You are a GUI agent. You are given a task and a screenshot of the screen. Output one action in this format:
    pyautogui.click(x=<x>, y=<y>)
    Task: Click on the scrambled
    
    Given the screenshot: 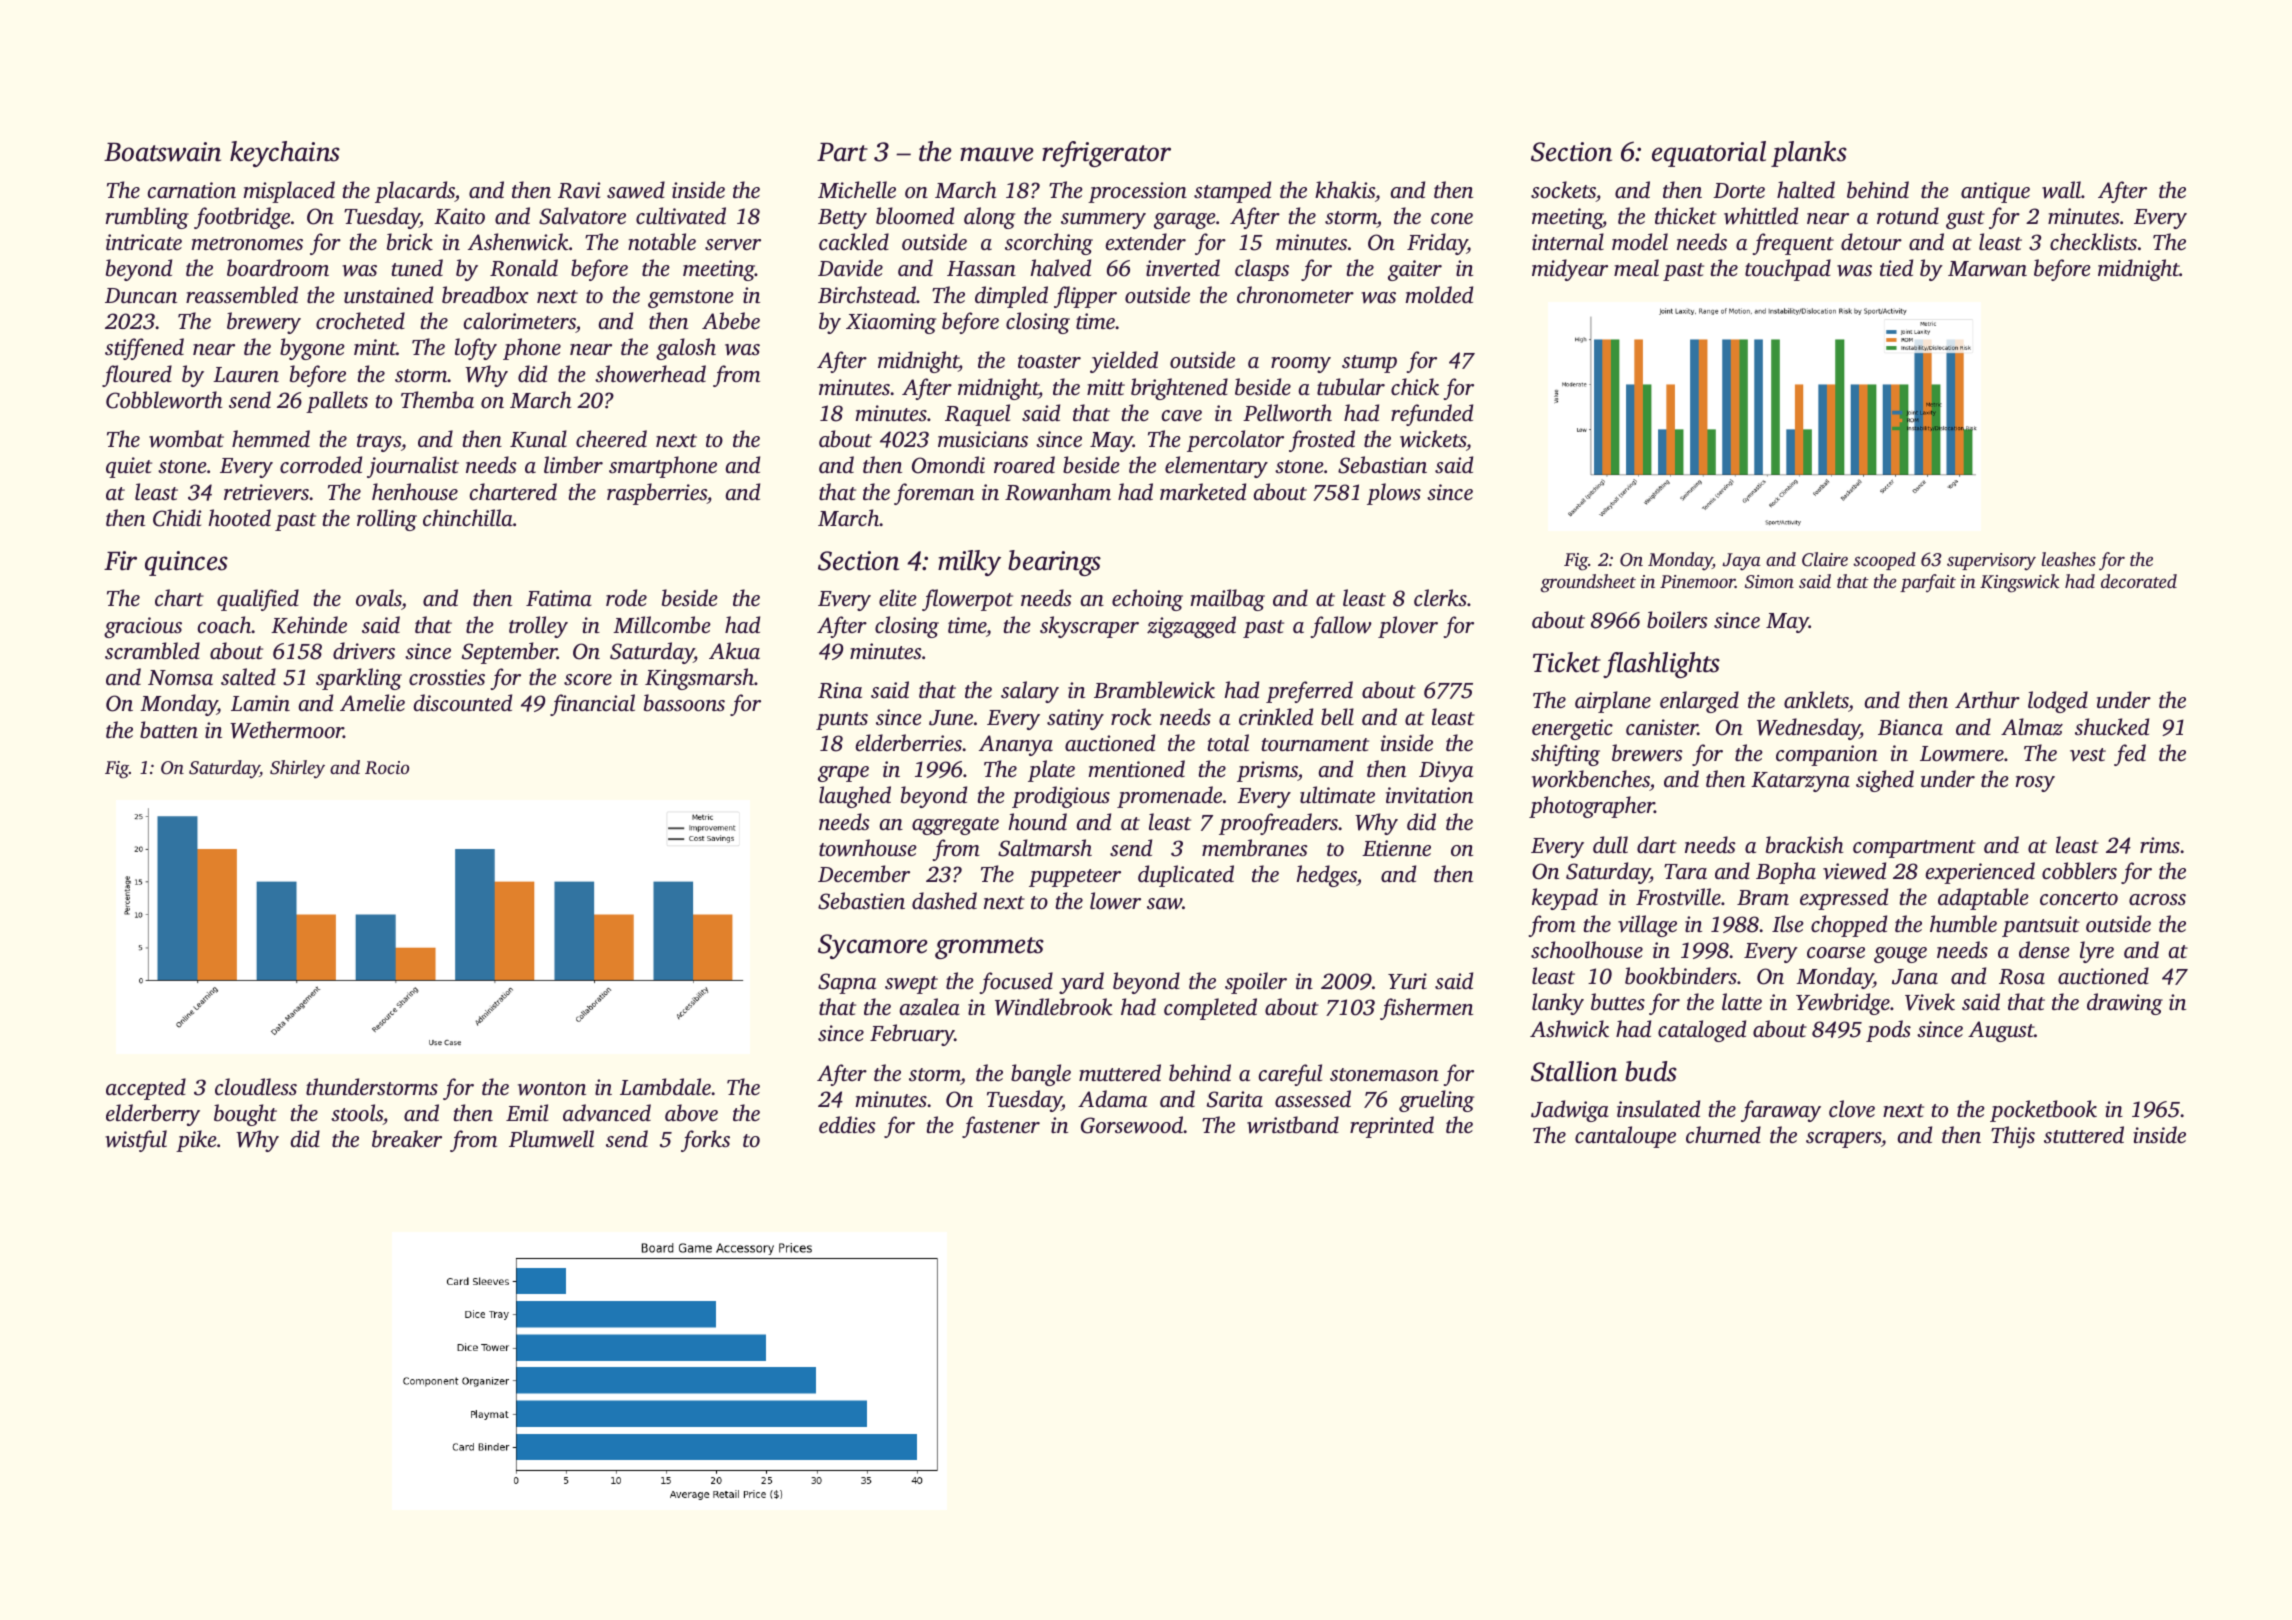 What is the action you would take?
    pyautogui.click(x=152, y=650)
